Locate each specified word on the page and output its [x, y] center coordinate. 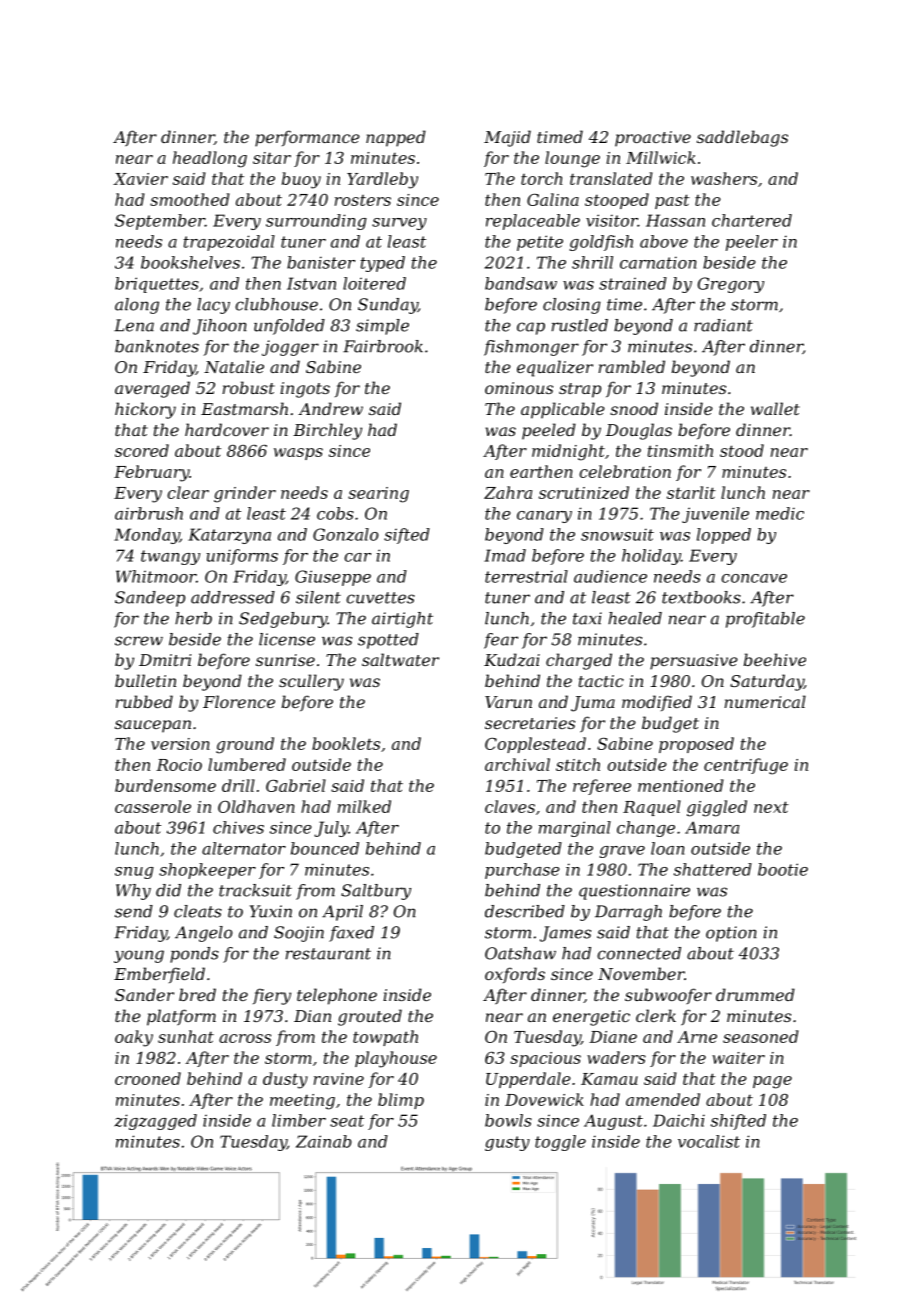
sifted [407, 536]
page [772, 1082]
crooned [148, 1078]
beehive [775, 659]
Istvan [311, 283]
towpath [385, 1038]
